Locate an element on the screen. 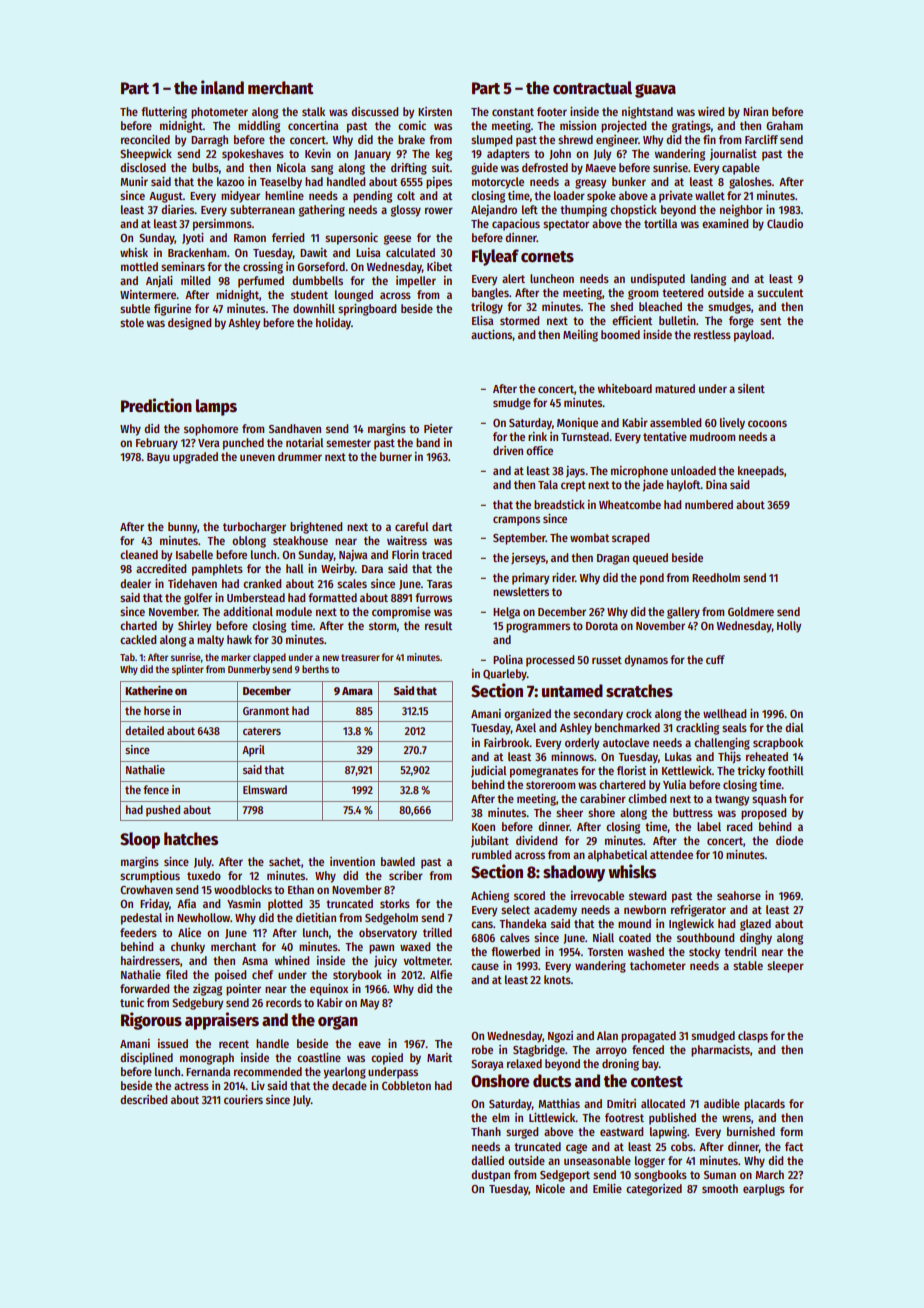 This screenshot has width=924, height=1308. drifting is located at coordinates (409, 169).
